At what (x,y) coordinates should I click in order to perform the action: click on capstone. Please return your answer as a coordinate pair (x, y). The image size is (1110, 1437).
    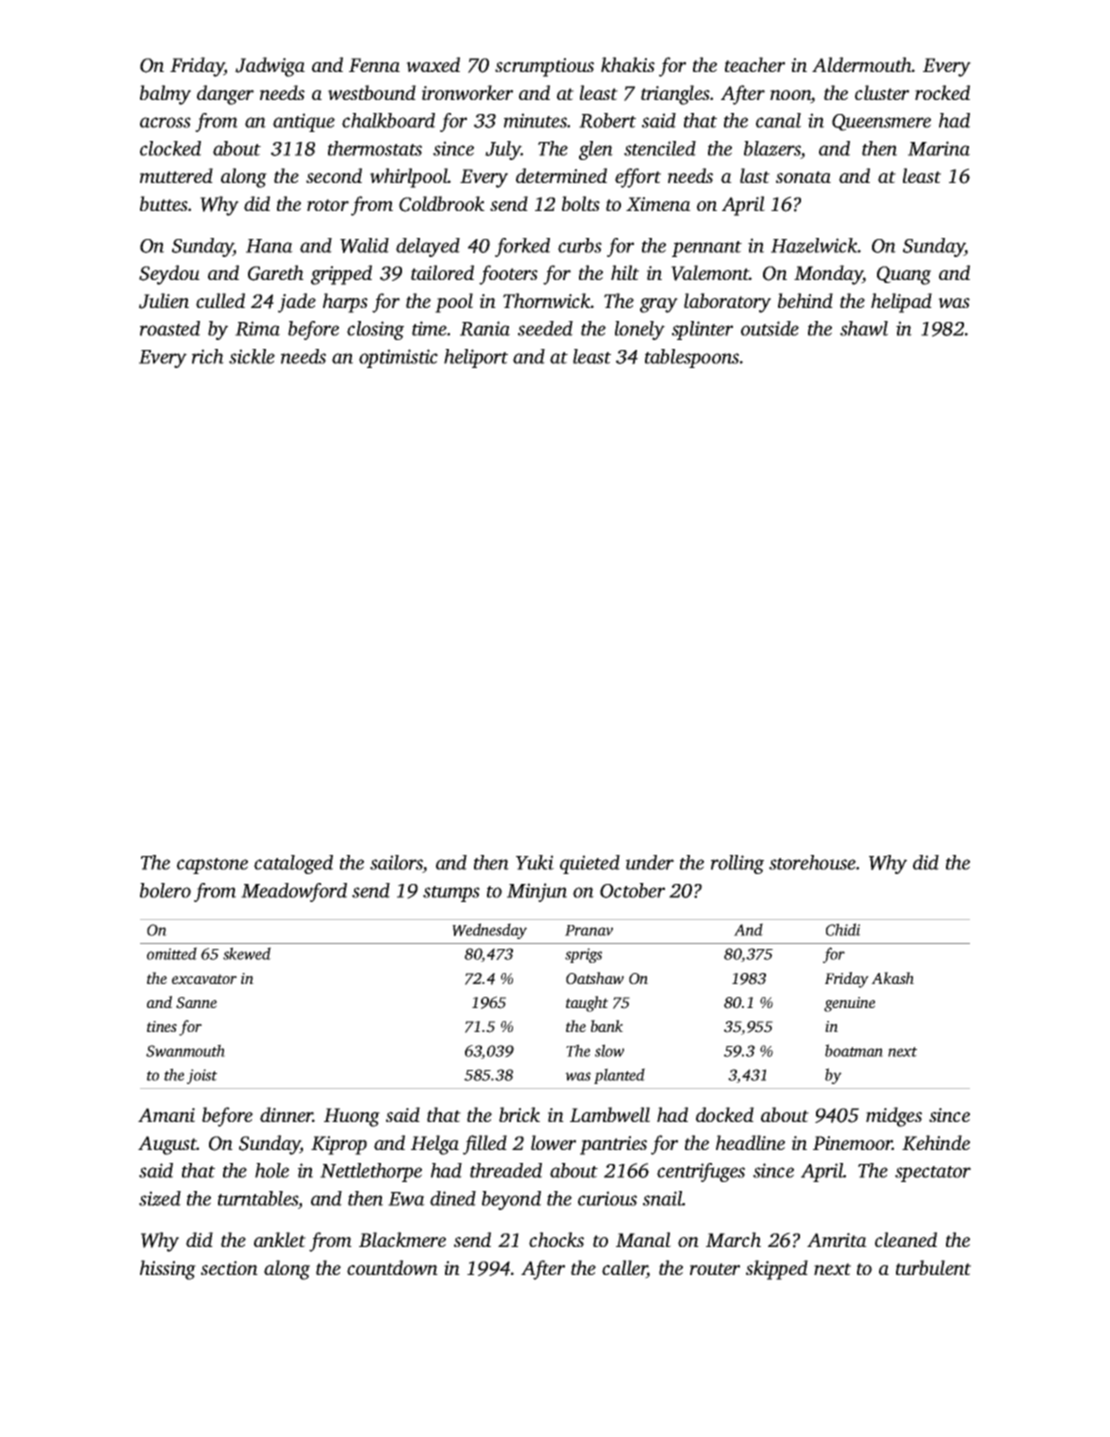
    Looking at the image, I should click on (212, 866).
